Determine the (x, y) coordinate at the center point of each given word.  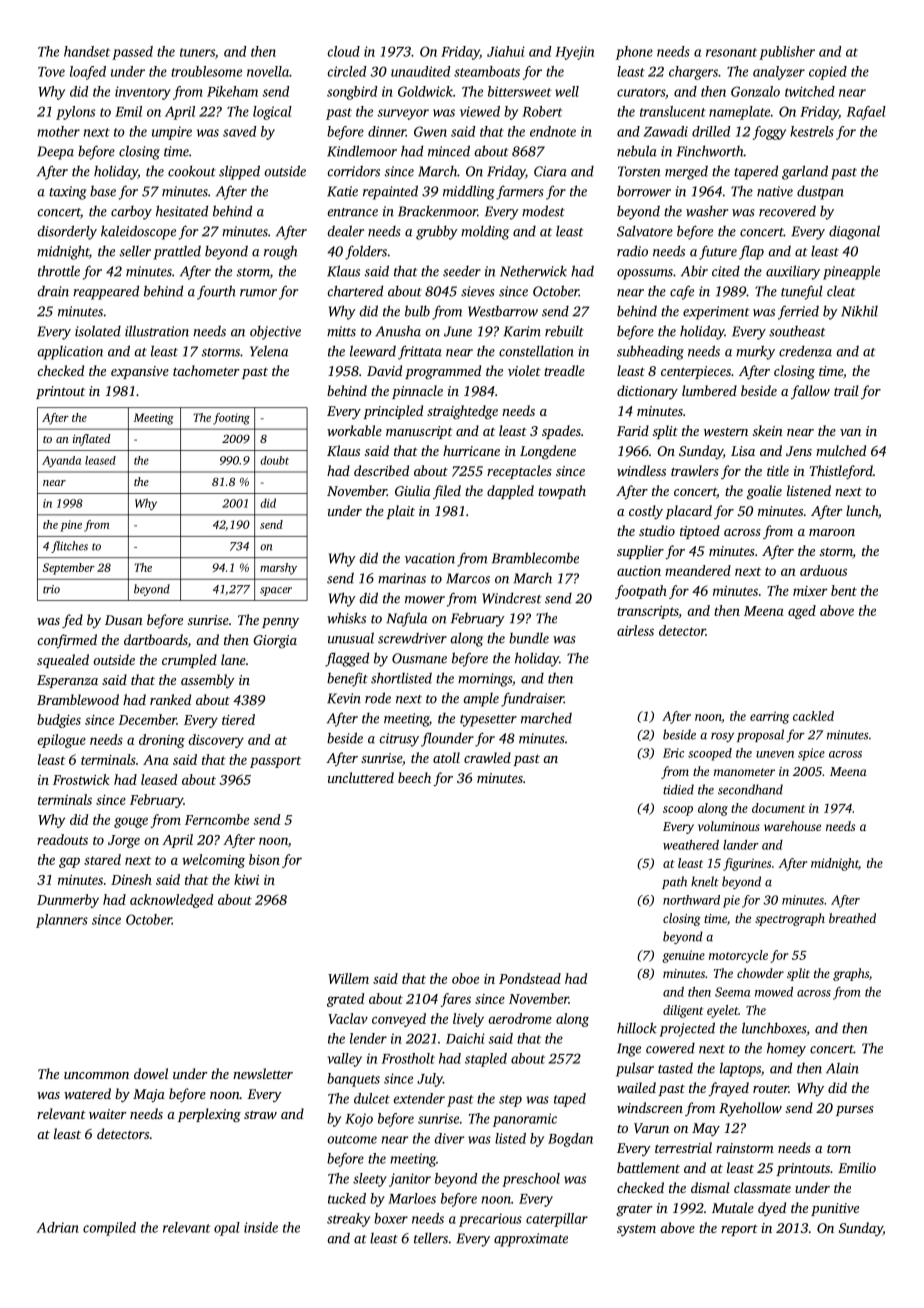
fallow (810, 392)
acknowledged (171, 901)
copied (828, 73)
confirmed (67, 641)
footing (231, 419)
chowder (760, 973)
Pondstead (530, 978)
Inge (629, 1050)
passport (275, 762)
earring (769, 717)
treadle (564, 370)
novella (268, 71)
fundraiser (532, 699)
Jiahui (506, 51)
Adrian (57, 1227)
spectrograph (790, 919)
